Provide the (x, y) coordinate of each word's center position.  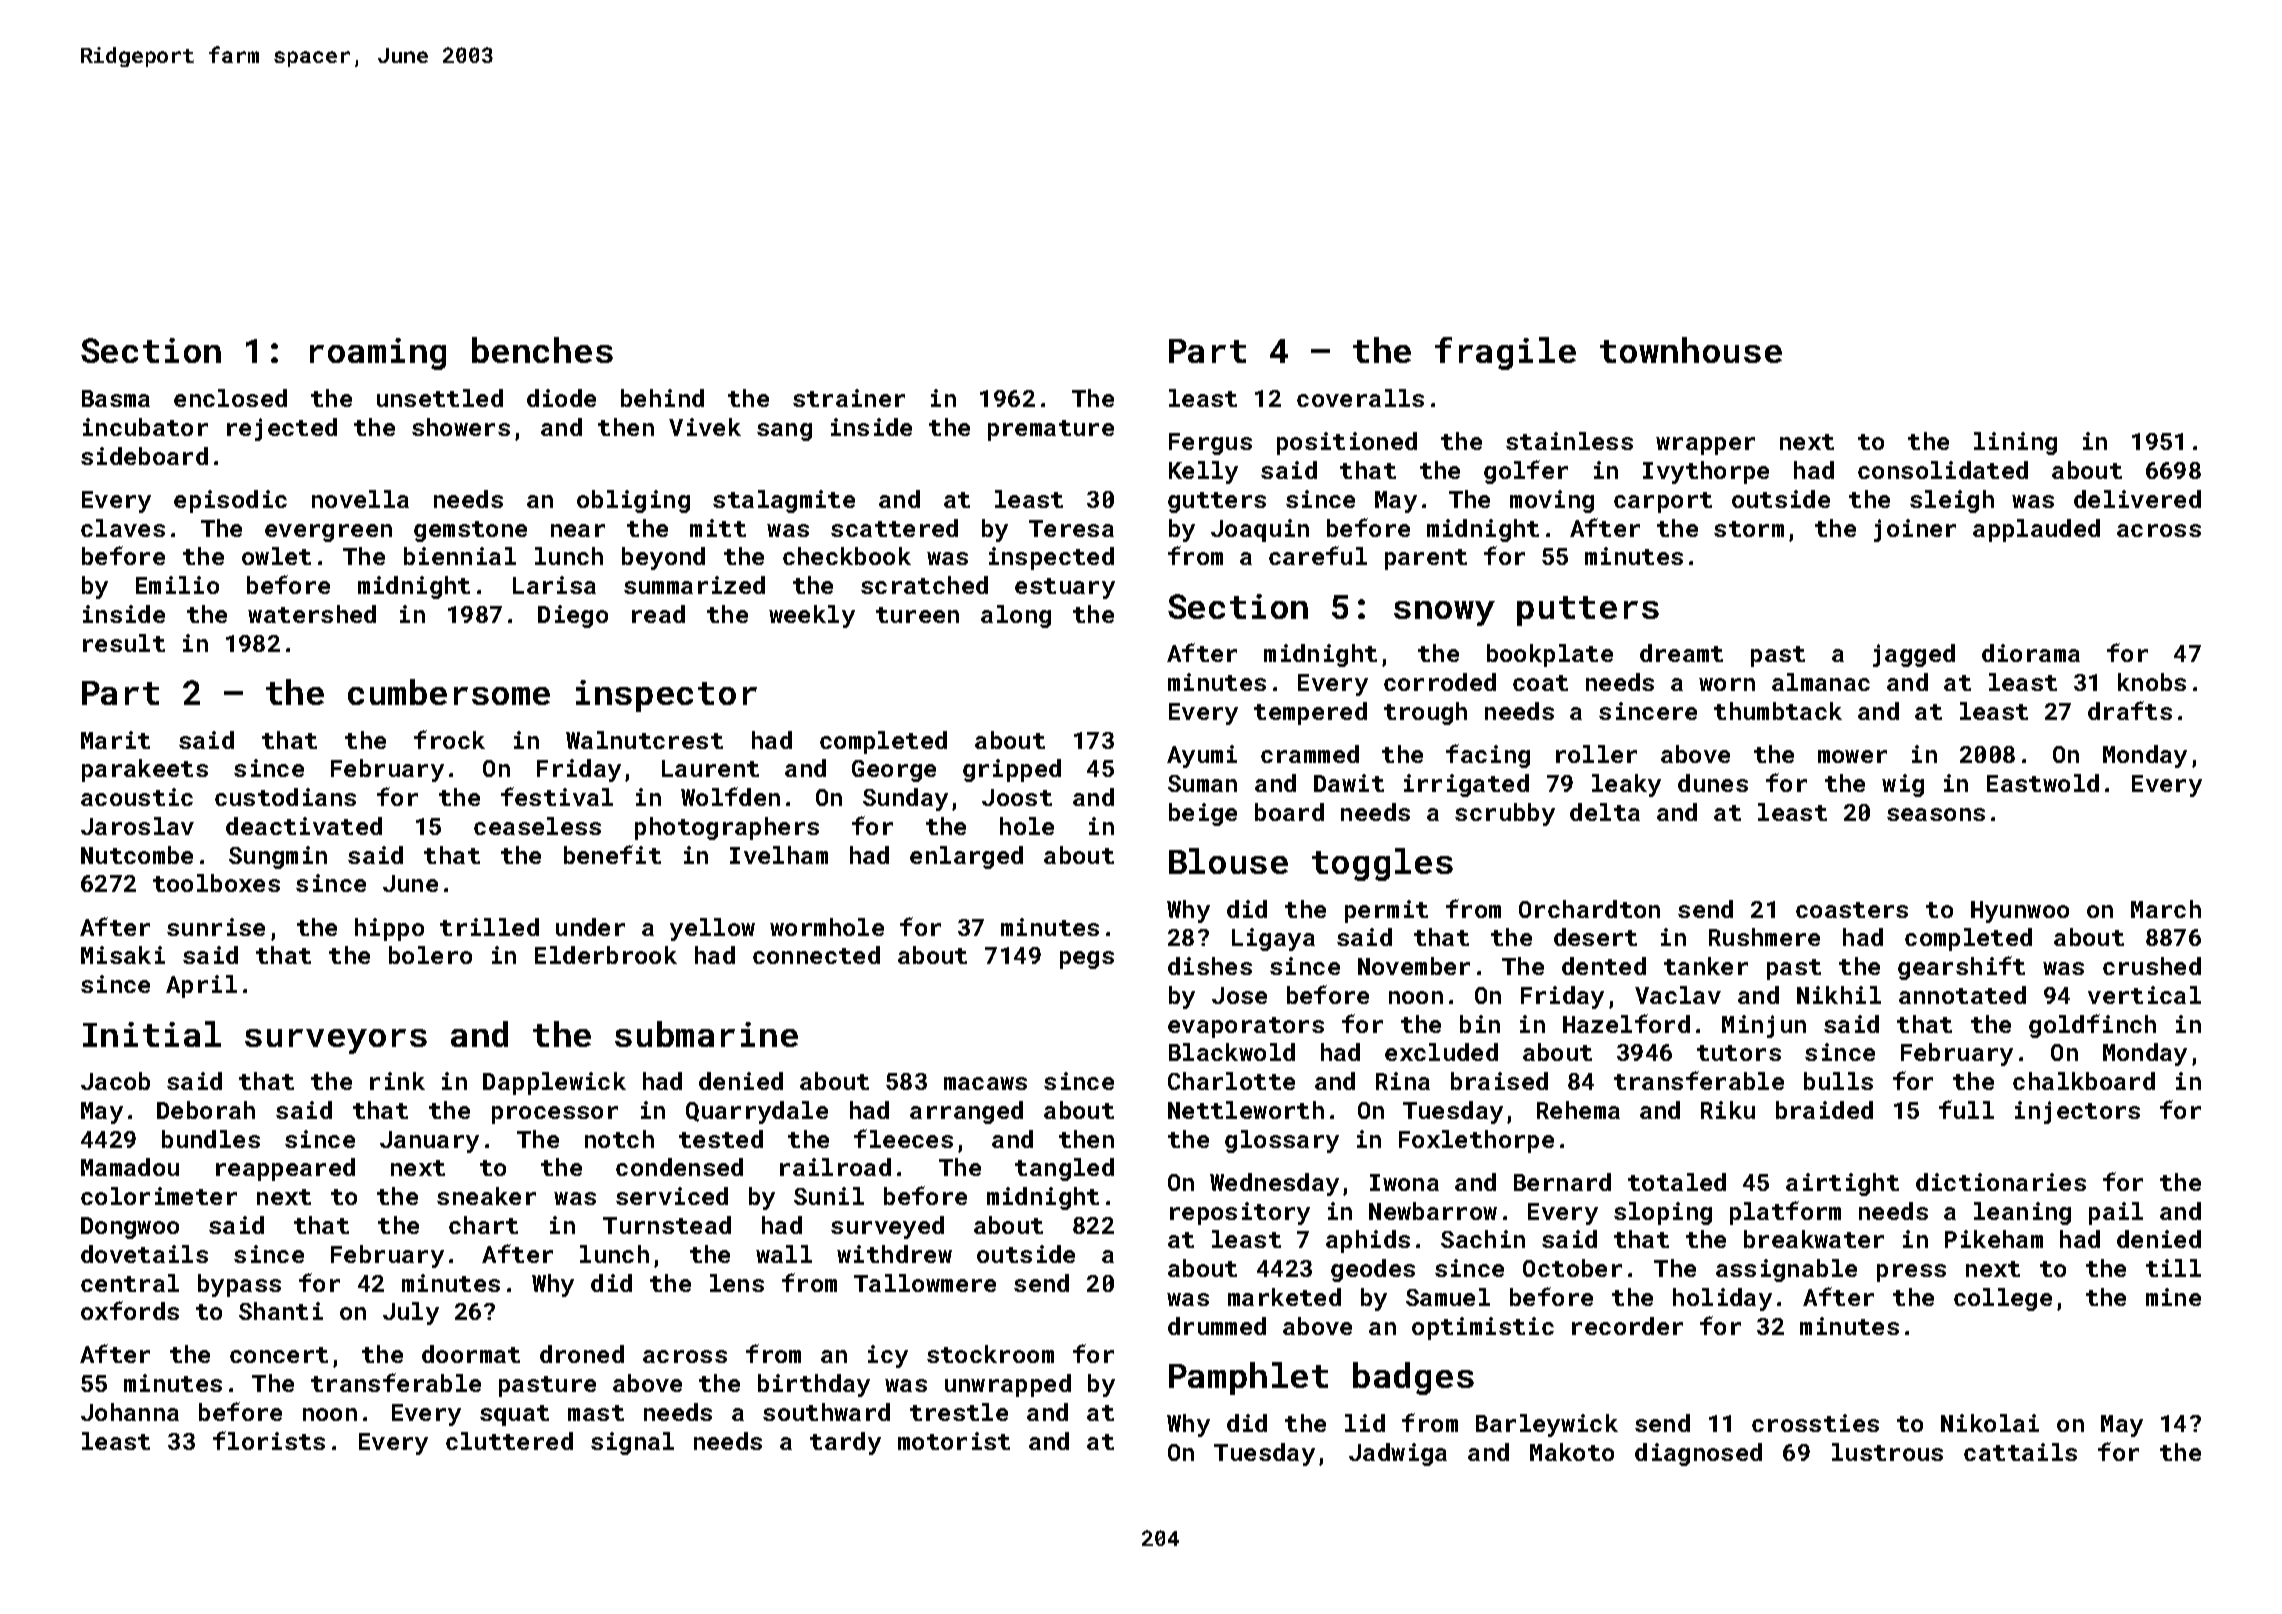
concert (279, 1355)
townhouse (1691, 350)
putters (1588, 611)
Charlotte (1231, 1081)
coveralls (1360, 398)
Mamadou (130, 1167)
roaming (378, 354)
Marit (115, 740)
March (2166, 909)
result (124, 643)
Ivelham (779, 855)
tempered (1310, 713)
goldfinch (2092, 1026)
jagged (1914, 655)
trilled (489, 927)
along (1016, 616)
